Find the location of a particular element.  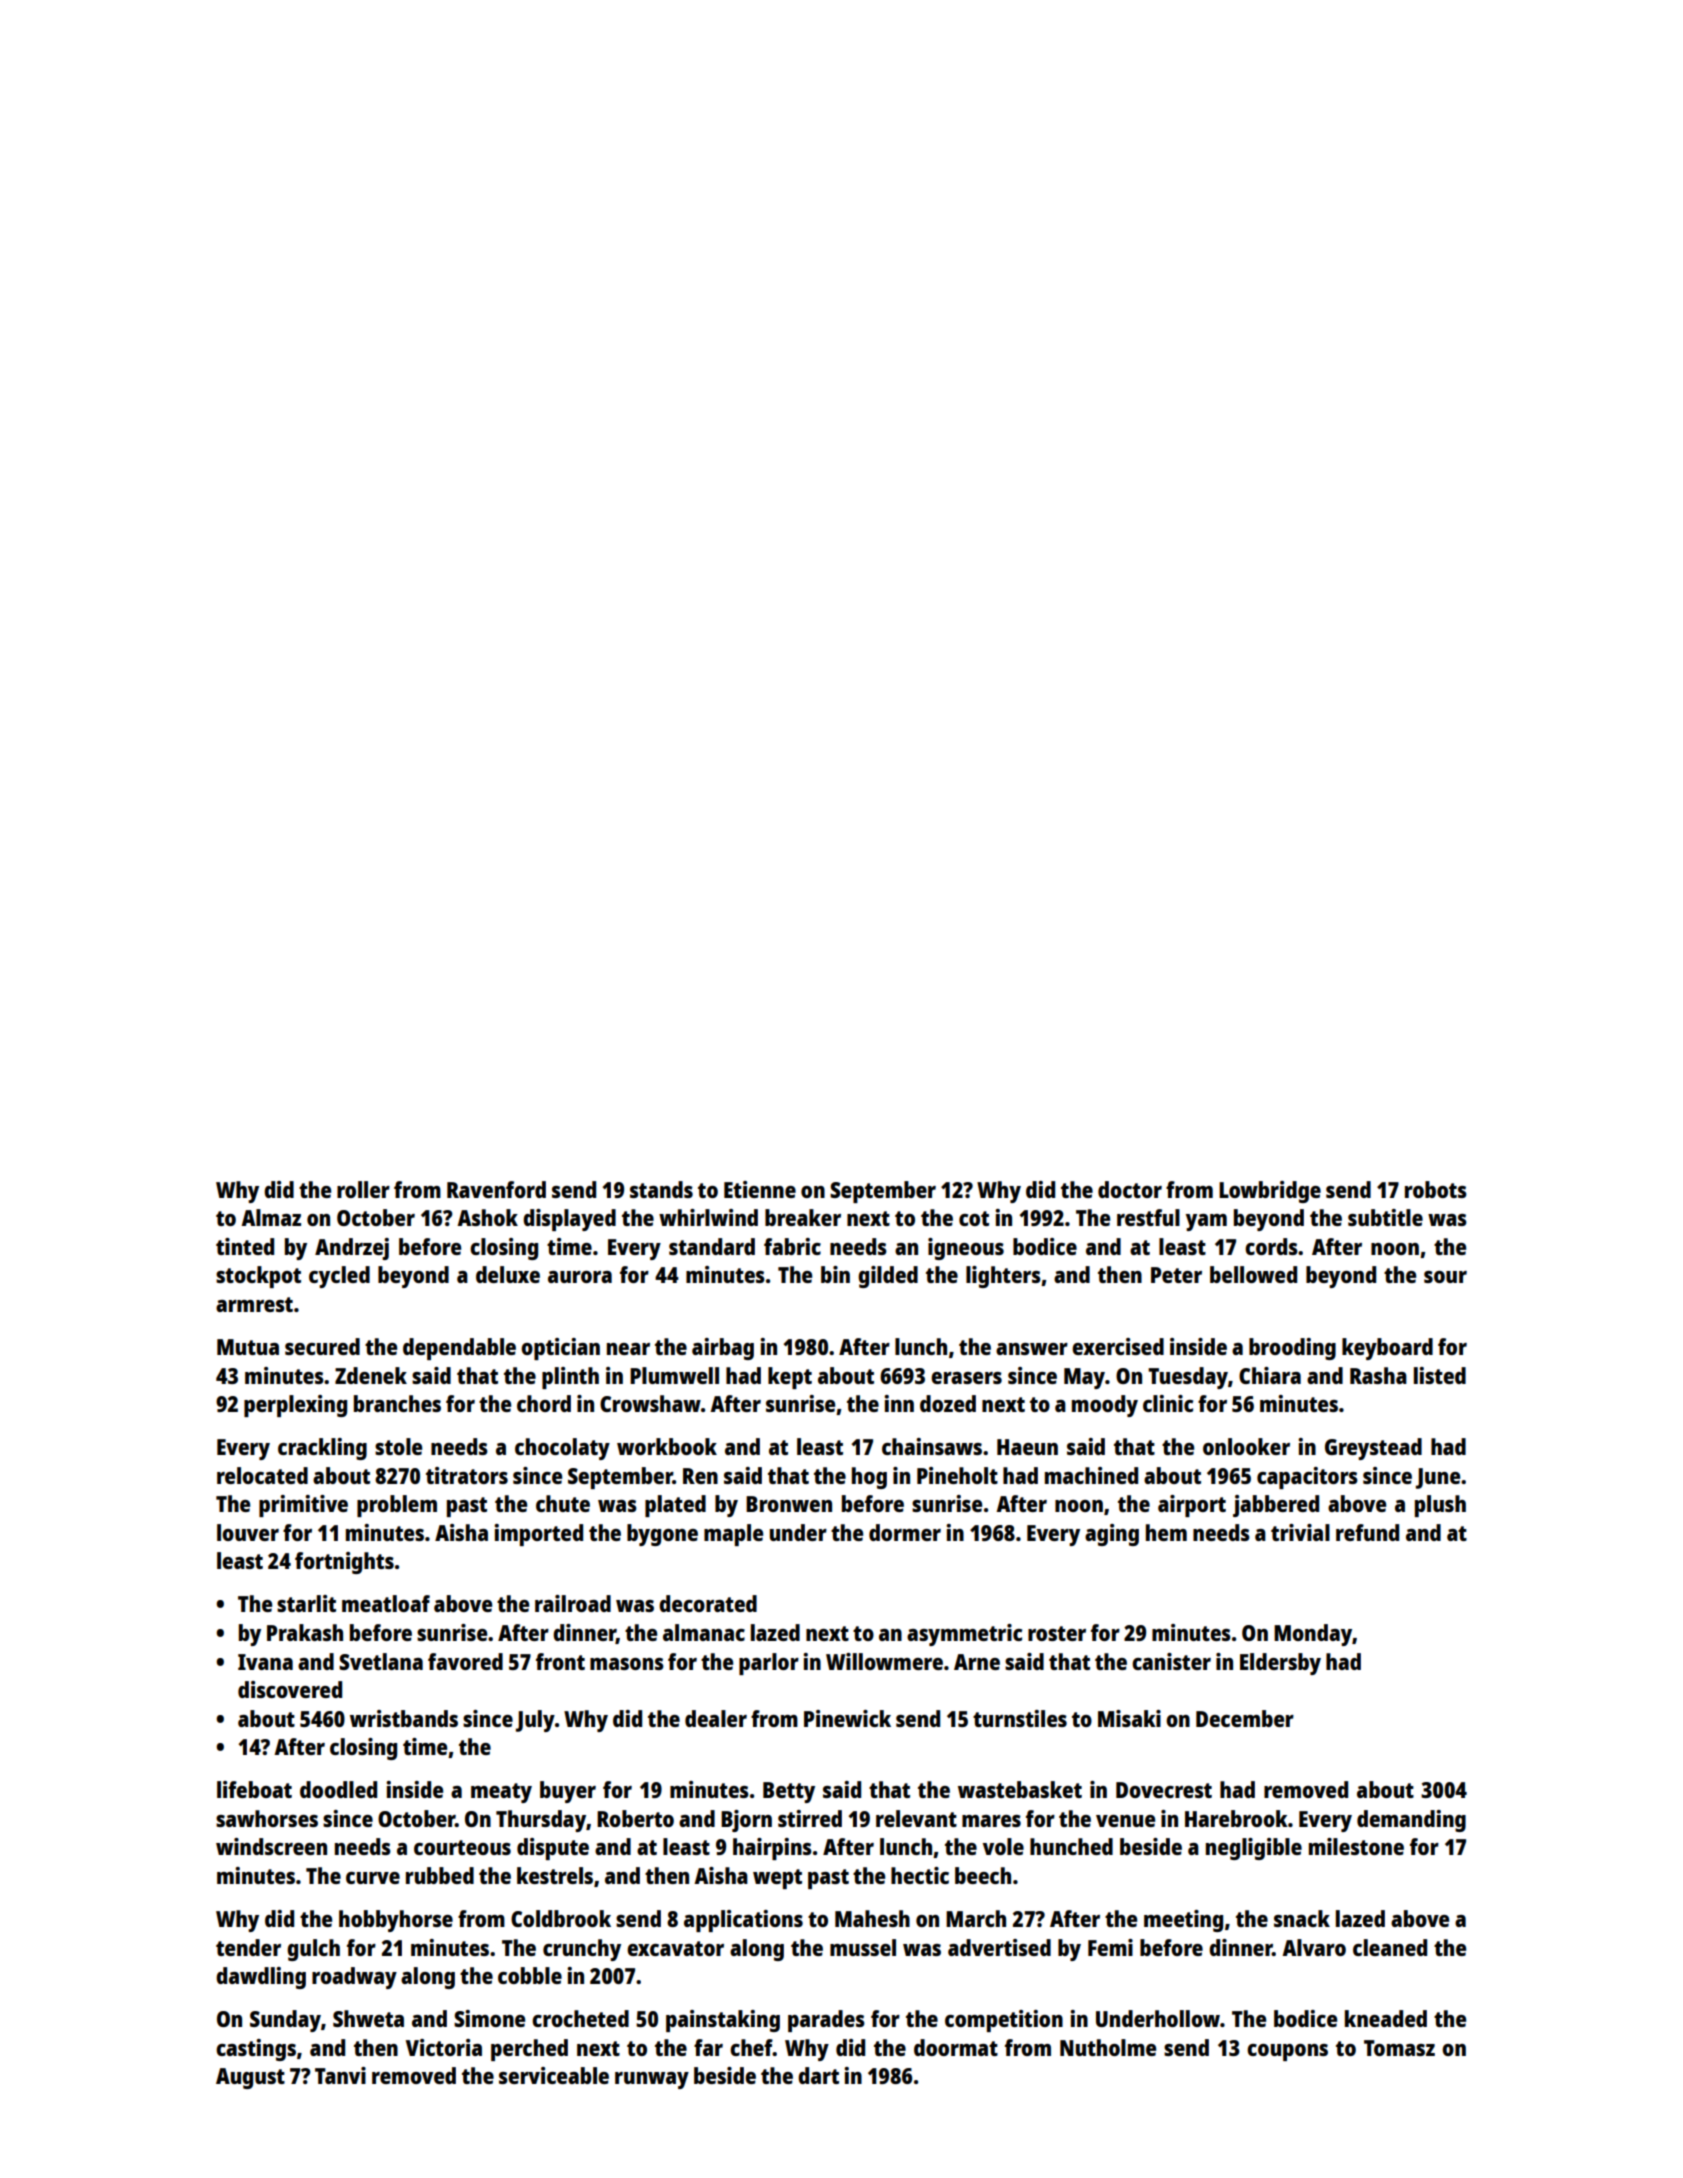

asymmetric is located at coordinates (964, 1635).
